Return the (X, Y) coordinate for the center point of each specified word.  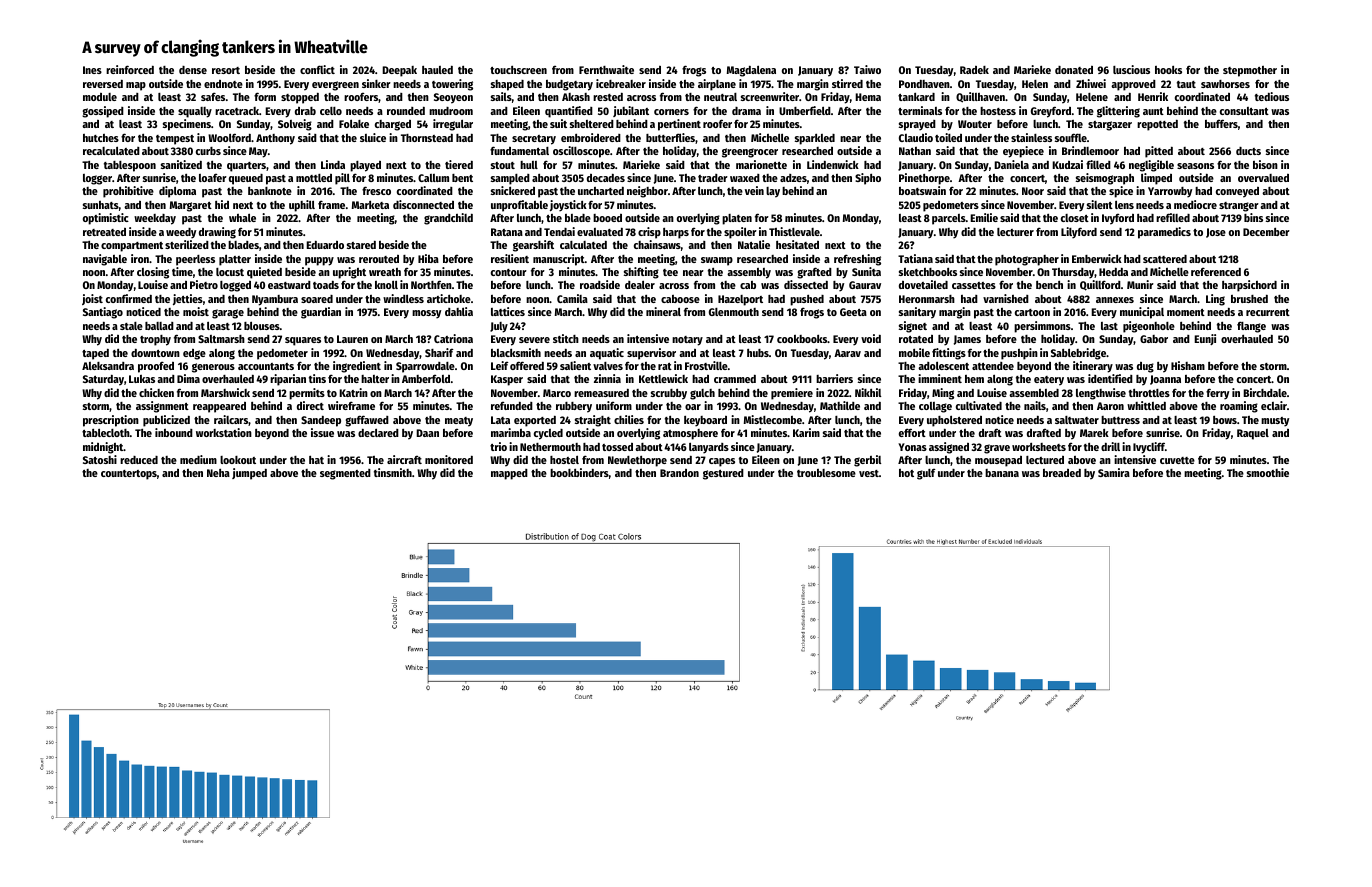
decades (606, 178)
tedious (1272, 96)
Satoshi (100, 459)
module (100, 97)
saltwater (1077, 420)
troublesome (826, 473)
